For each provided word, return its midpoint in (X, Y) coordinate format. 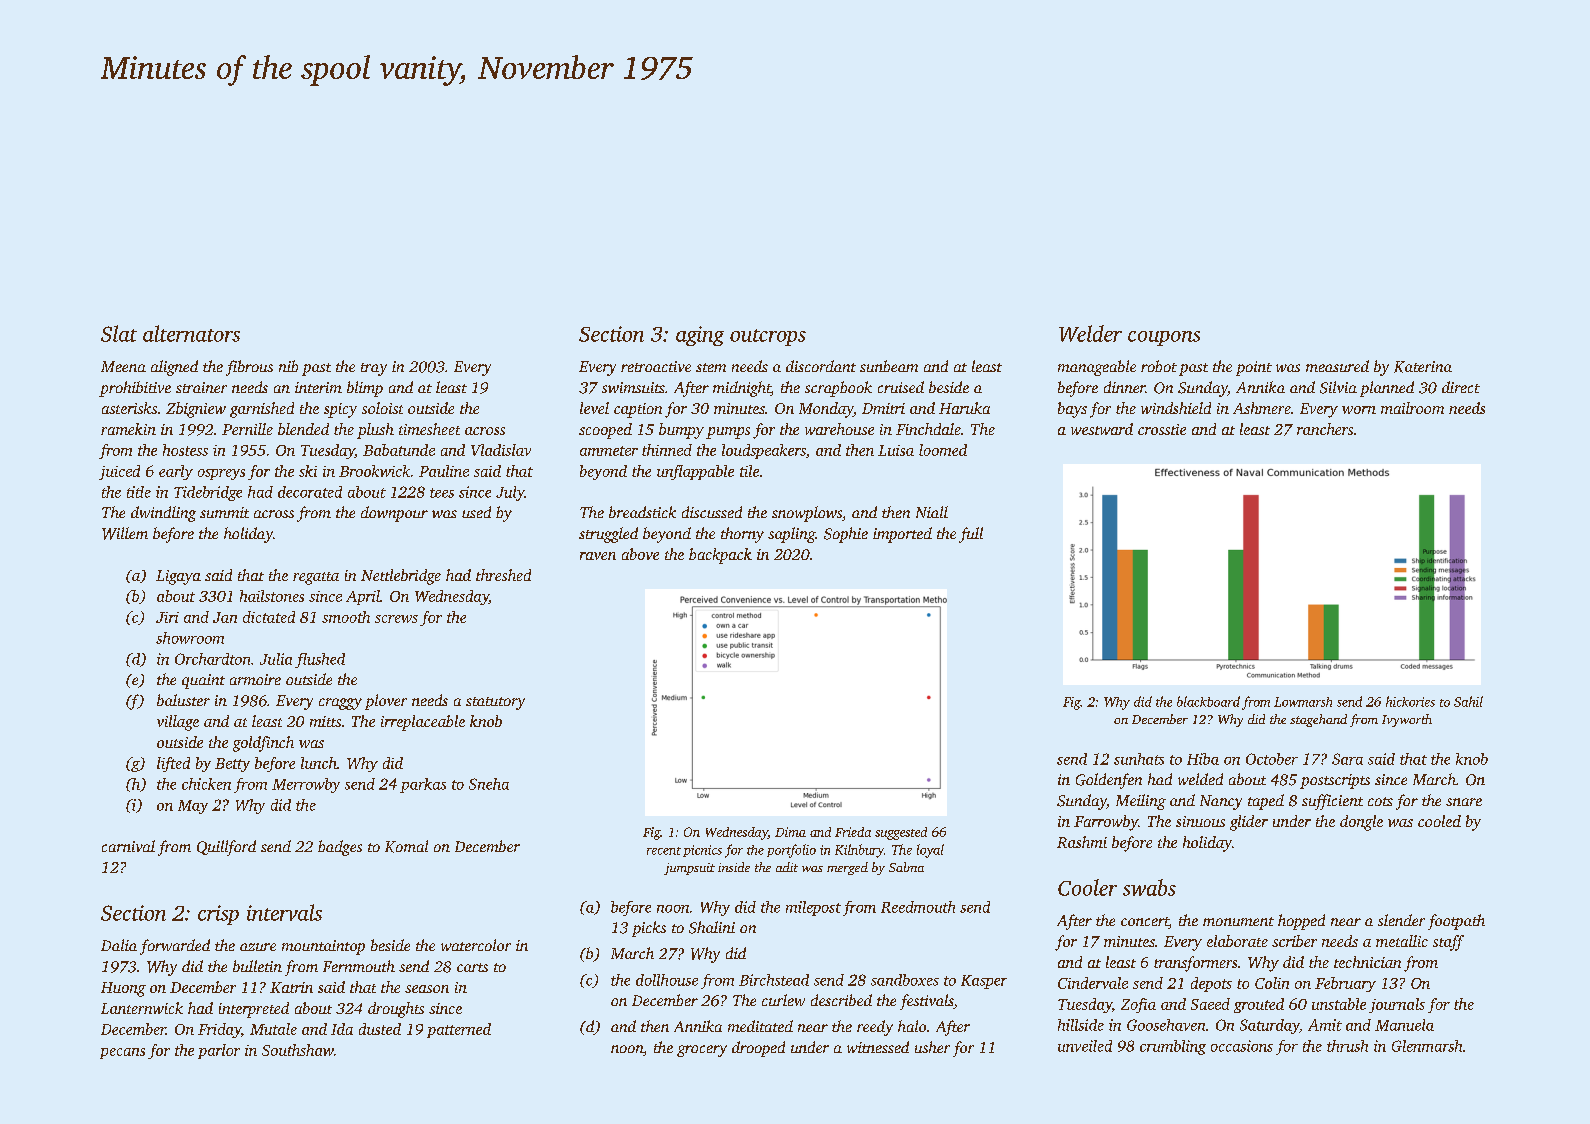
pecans (122, 1053)
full (971, 535)
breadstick (642, 512)
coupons (1164, 338)
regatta (316, 578)
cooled (1439, 821)
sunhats (1139, 759)
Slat (119, 333)
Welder (1090, 333)
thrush (1347, 1046)
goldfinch (263, 744)
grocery (702, 1051)
